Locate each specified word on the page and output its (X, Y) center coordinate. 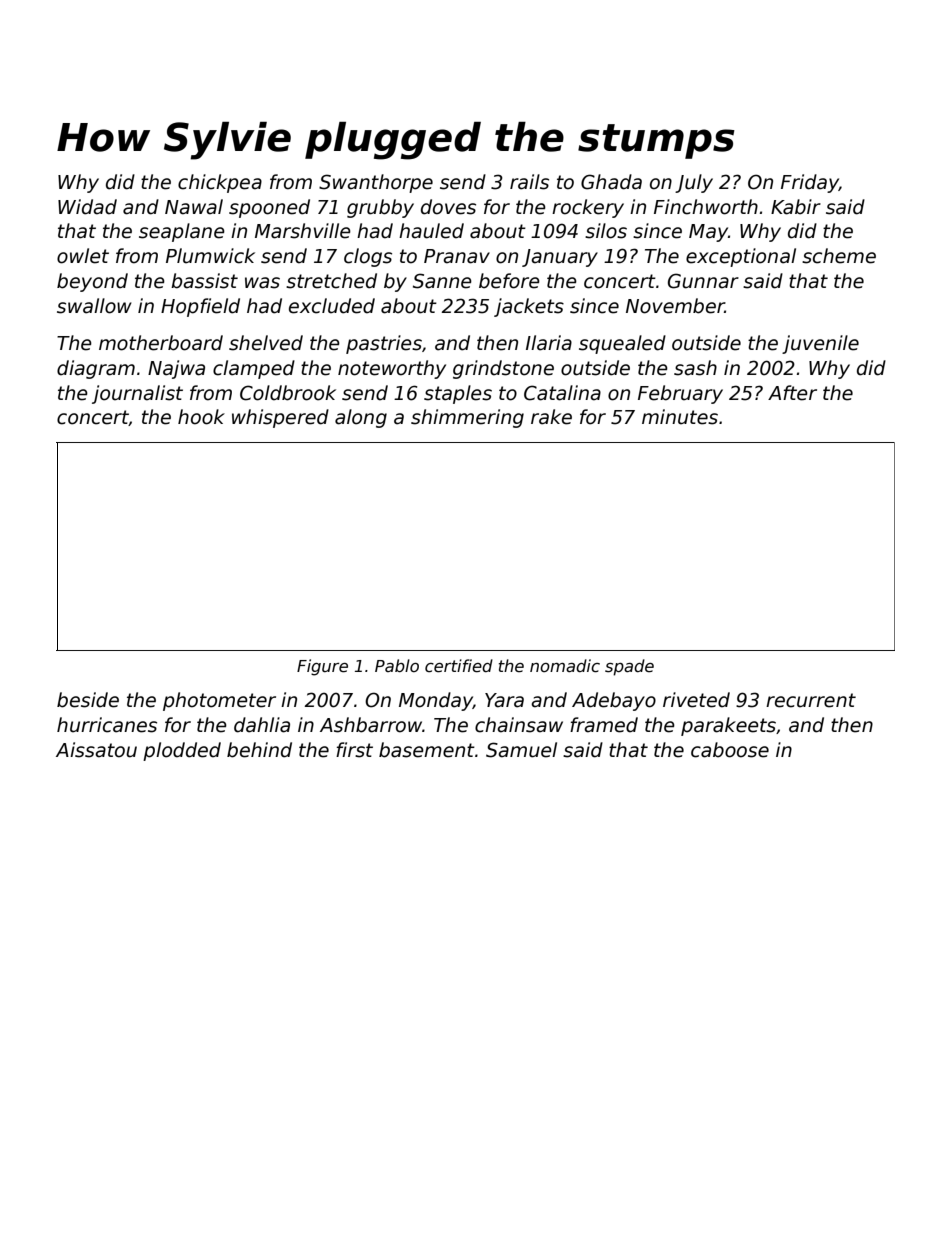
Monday (436, 701)
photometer (219, 701)
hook (201, 417)
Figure (322, 667)
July (694, 183)
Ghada (611, 182)
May (708, 233)
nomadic (565, 666)
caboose (730, 750)
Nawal (194, 207)
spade (629, 667)
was (262, 283)
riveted (696, 700)
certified (459, 666)
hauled (431, 231)
